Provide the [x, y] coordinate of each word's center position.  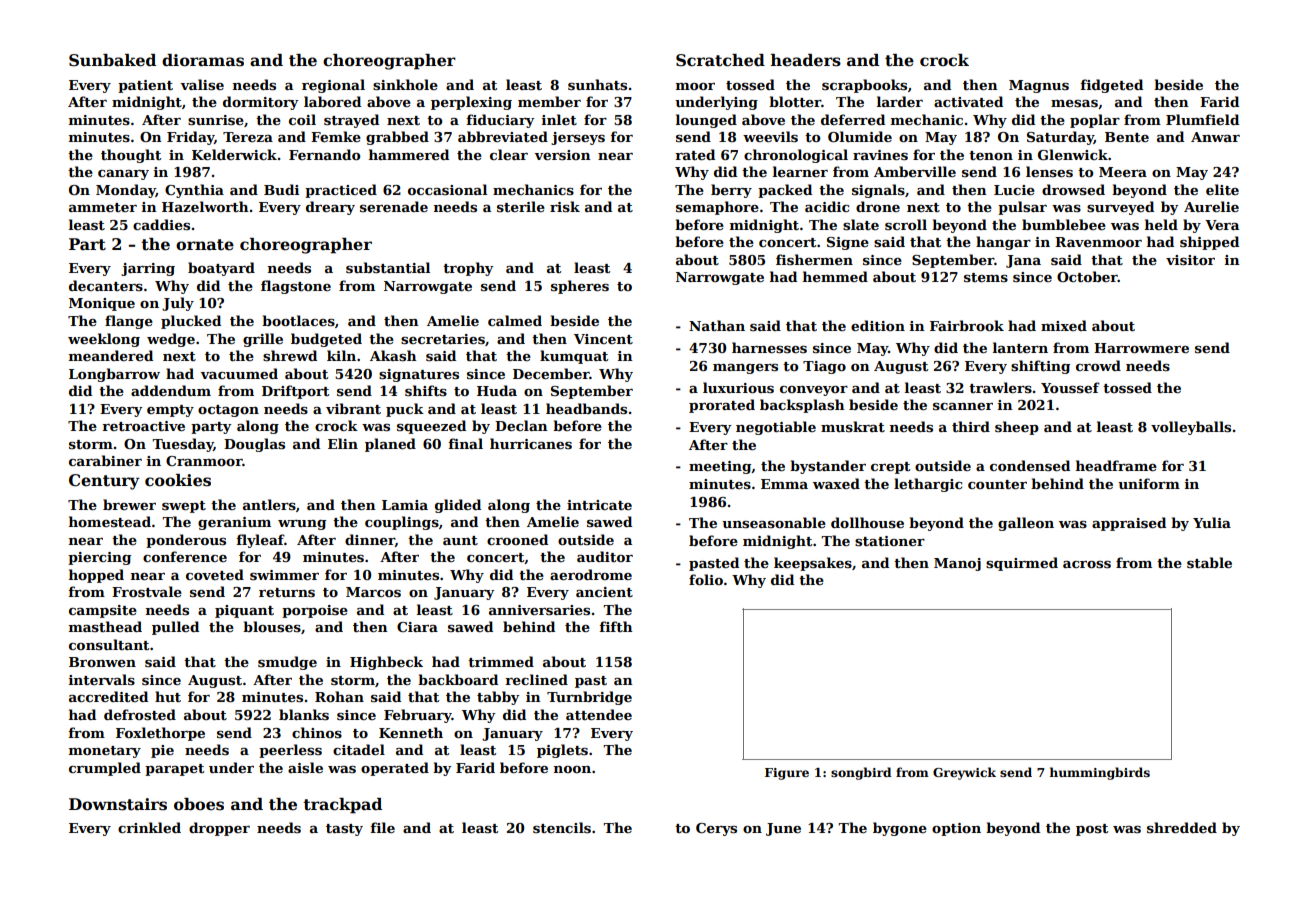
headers [806, 60]
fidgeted [1111, 86]
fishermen [814, 259]
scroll [906, 224]
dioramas [203, 60]
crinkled [149, 827]
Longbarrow [114, 375]
